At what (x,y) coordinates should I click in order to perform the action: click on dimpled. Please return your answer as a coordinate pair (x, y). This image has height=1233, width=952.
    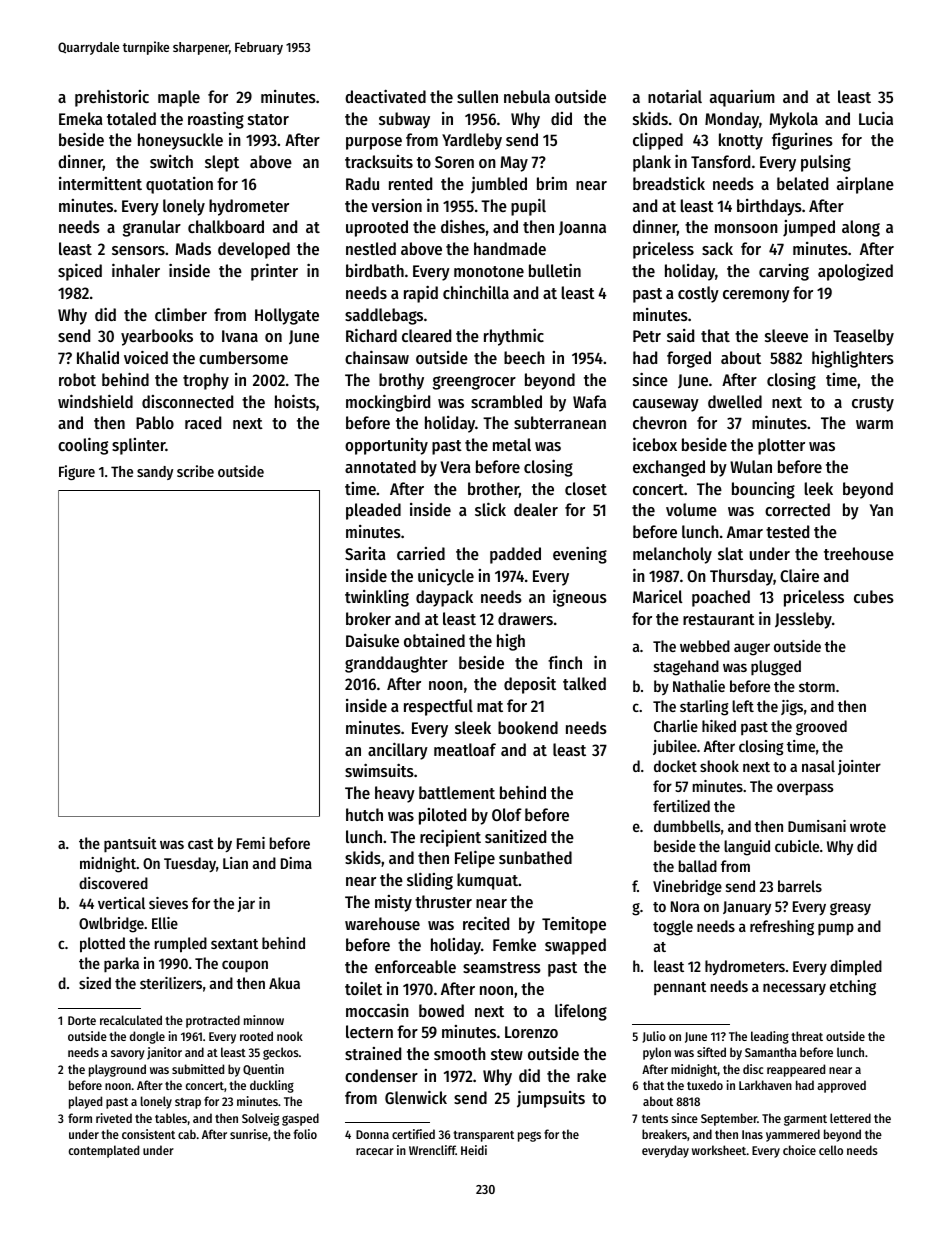
    Looking at the image, I should click on (856, 968).
